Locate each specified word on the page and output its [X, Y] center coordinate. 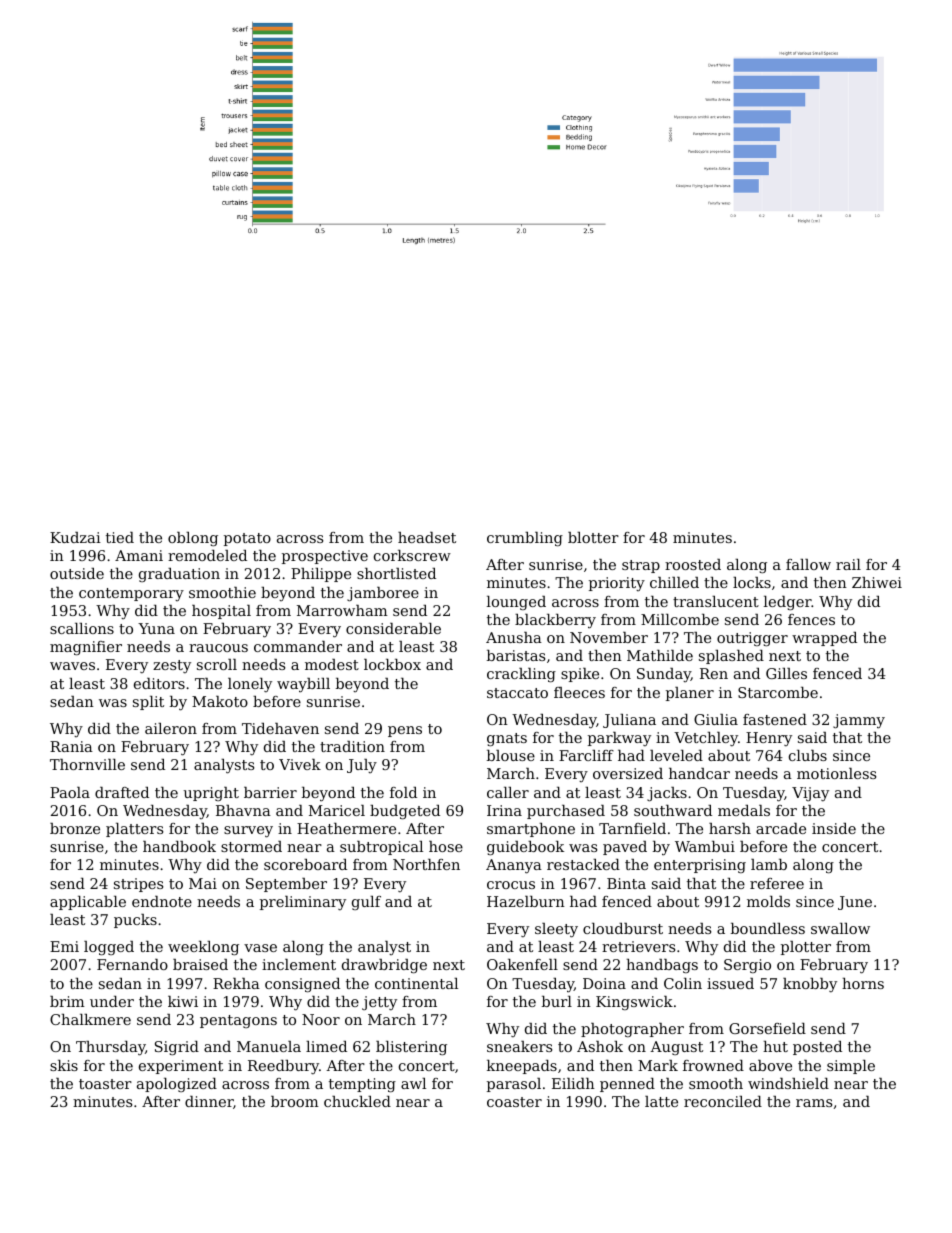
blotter [593, 537]
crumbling [525, 539]
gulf [366, 903]
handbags [662, 966]
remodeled [207, 555]
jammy [859, 721]
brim [67, 1001]
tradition [352, 746]
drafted [122, 792]
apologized [177, 1085]
